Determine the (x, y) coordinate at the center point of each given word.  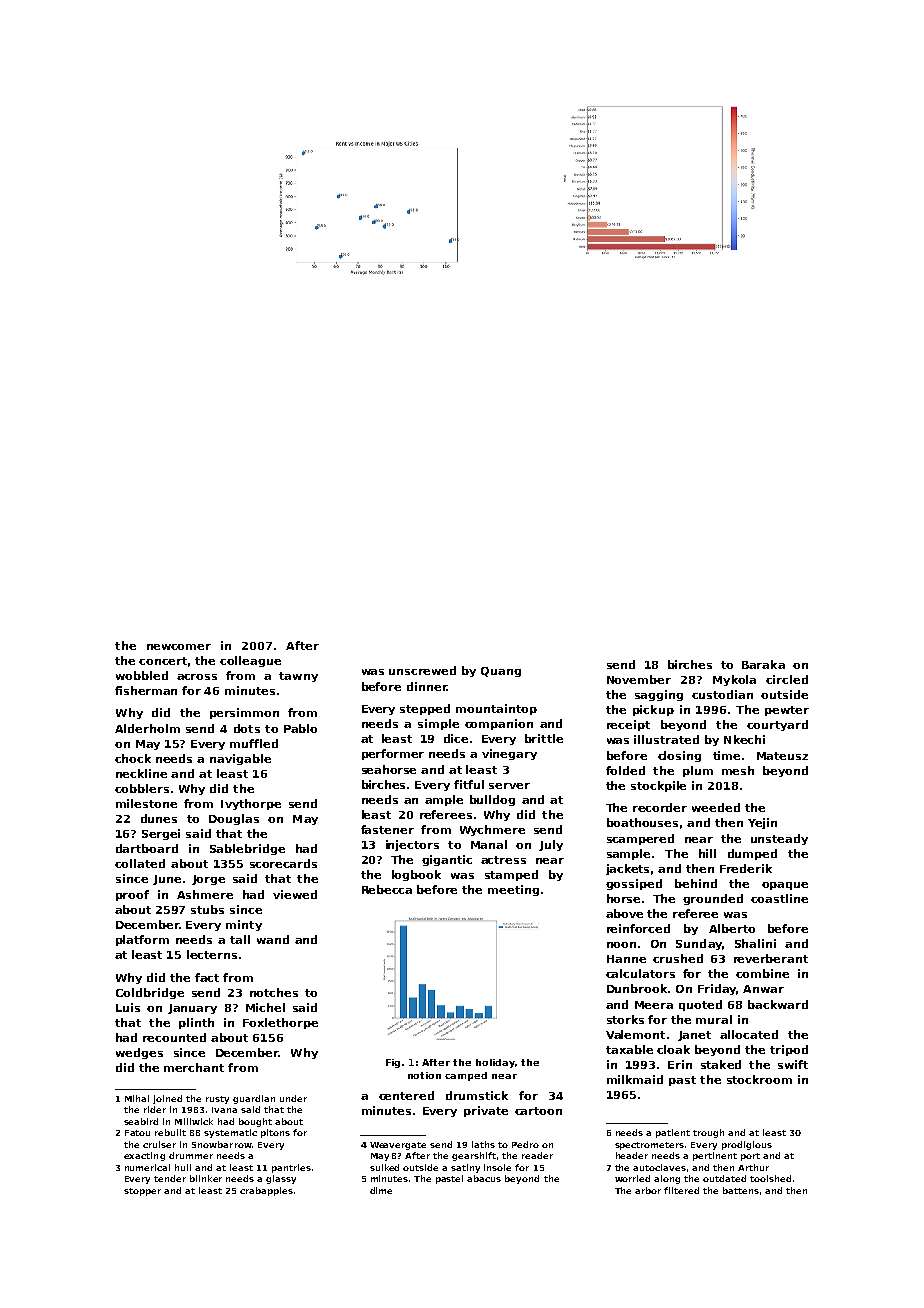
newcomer (179, 647)
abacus (484, 1178)
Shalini (755, 943)
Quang (501, 672)
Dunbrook (637, 988)
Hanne (626, 959)
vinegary (509, 754)
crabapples (266, 1191)
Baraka (763, 664)
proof (132, 895)
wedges (139, 1053)
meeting (513, 890)
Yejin (762, 823)
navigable (240, 759)
